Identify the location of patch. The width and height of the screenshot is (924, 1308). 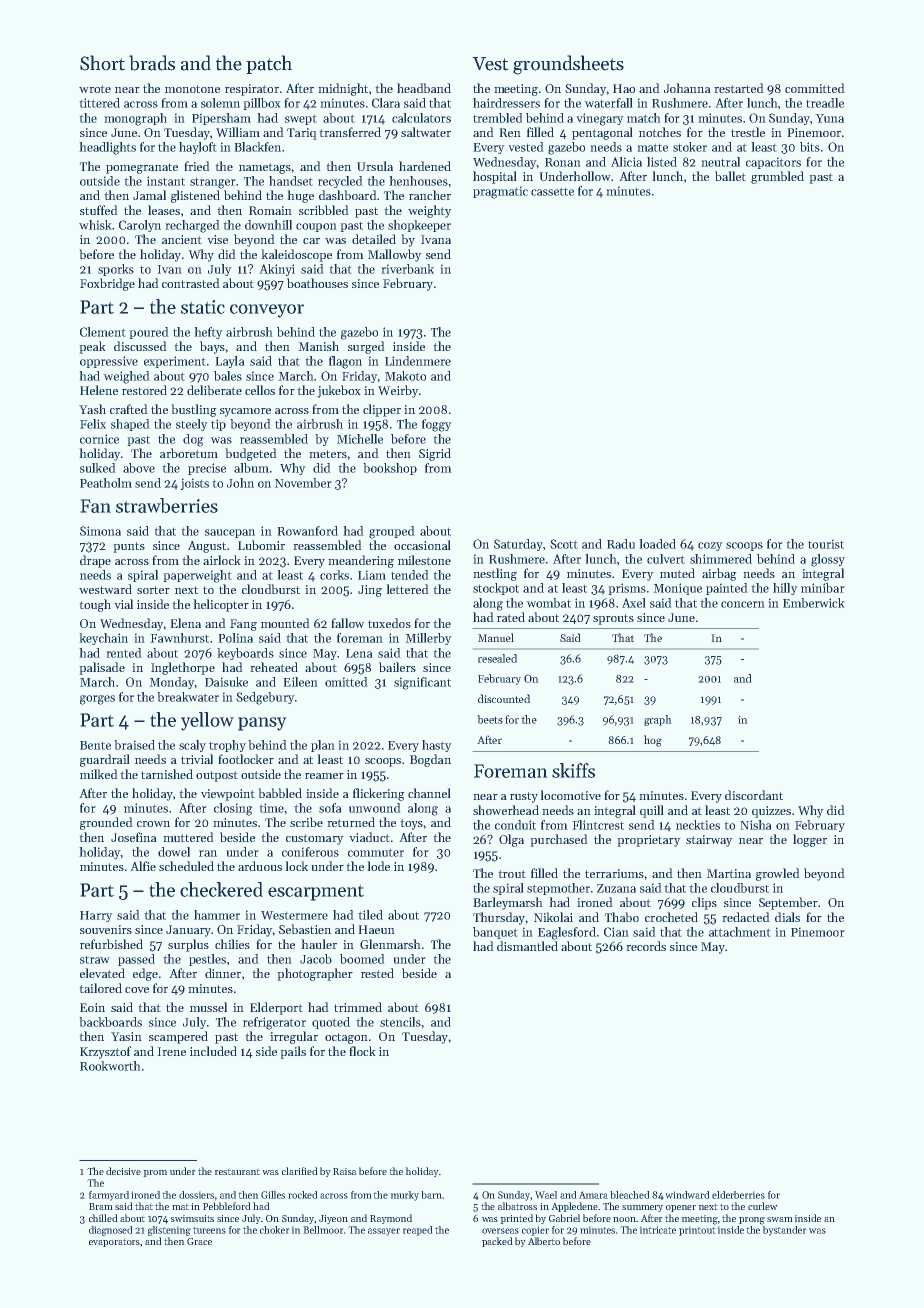
(269, 64).
